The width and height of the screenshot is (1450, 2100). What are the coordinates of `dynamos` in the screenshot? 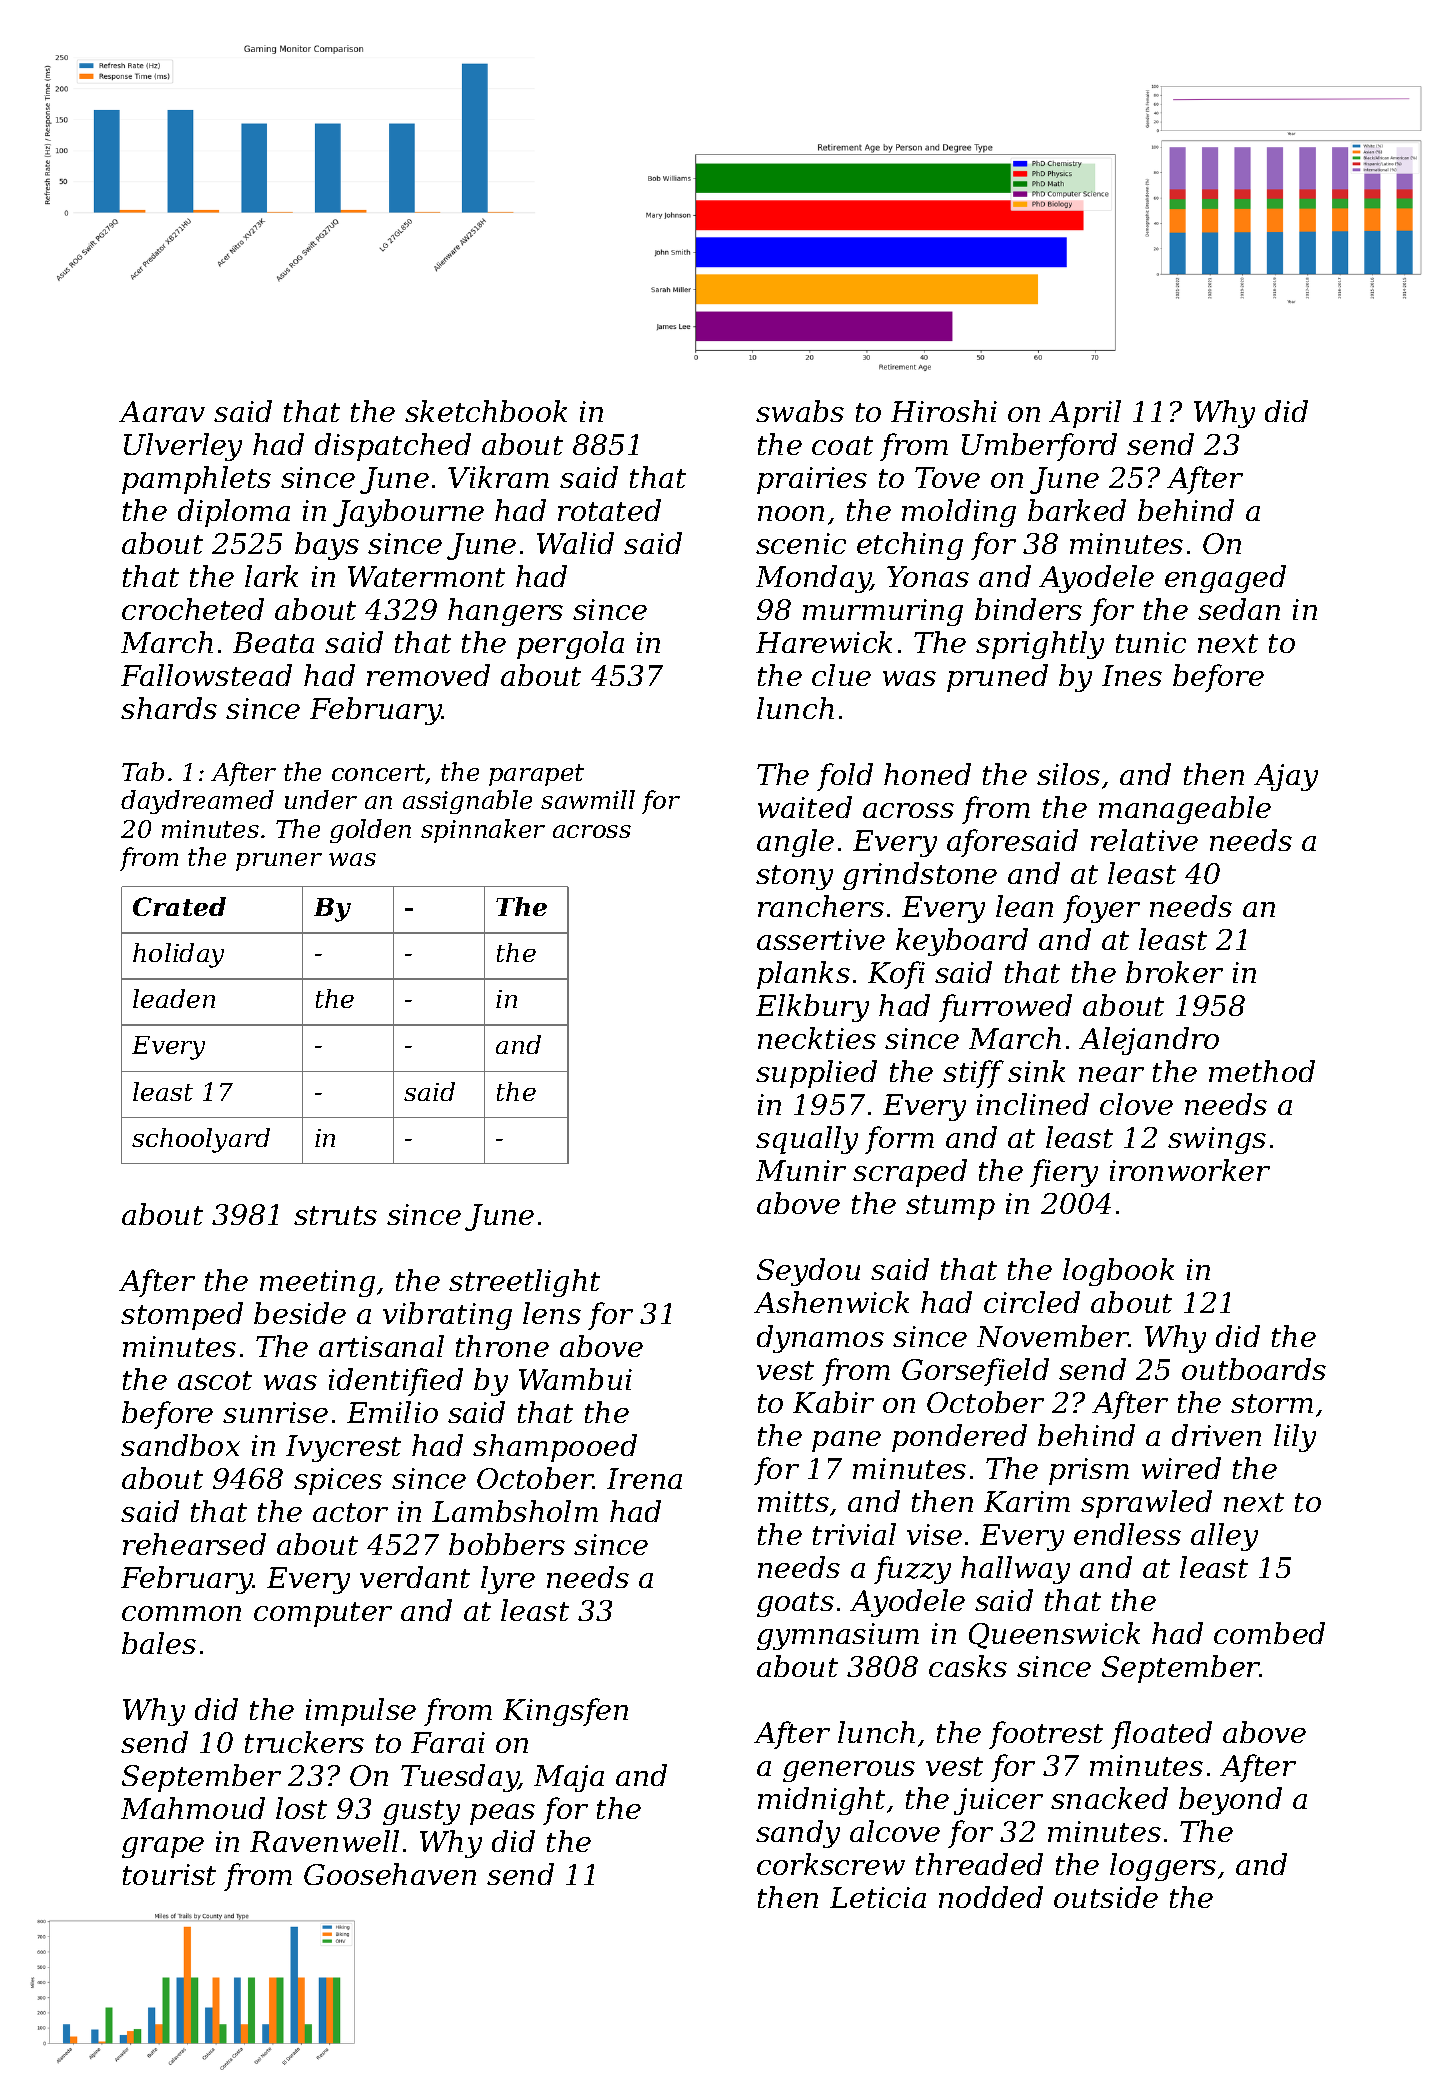 It's located at (820, 1339).
